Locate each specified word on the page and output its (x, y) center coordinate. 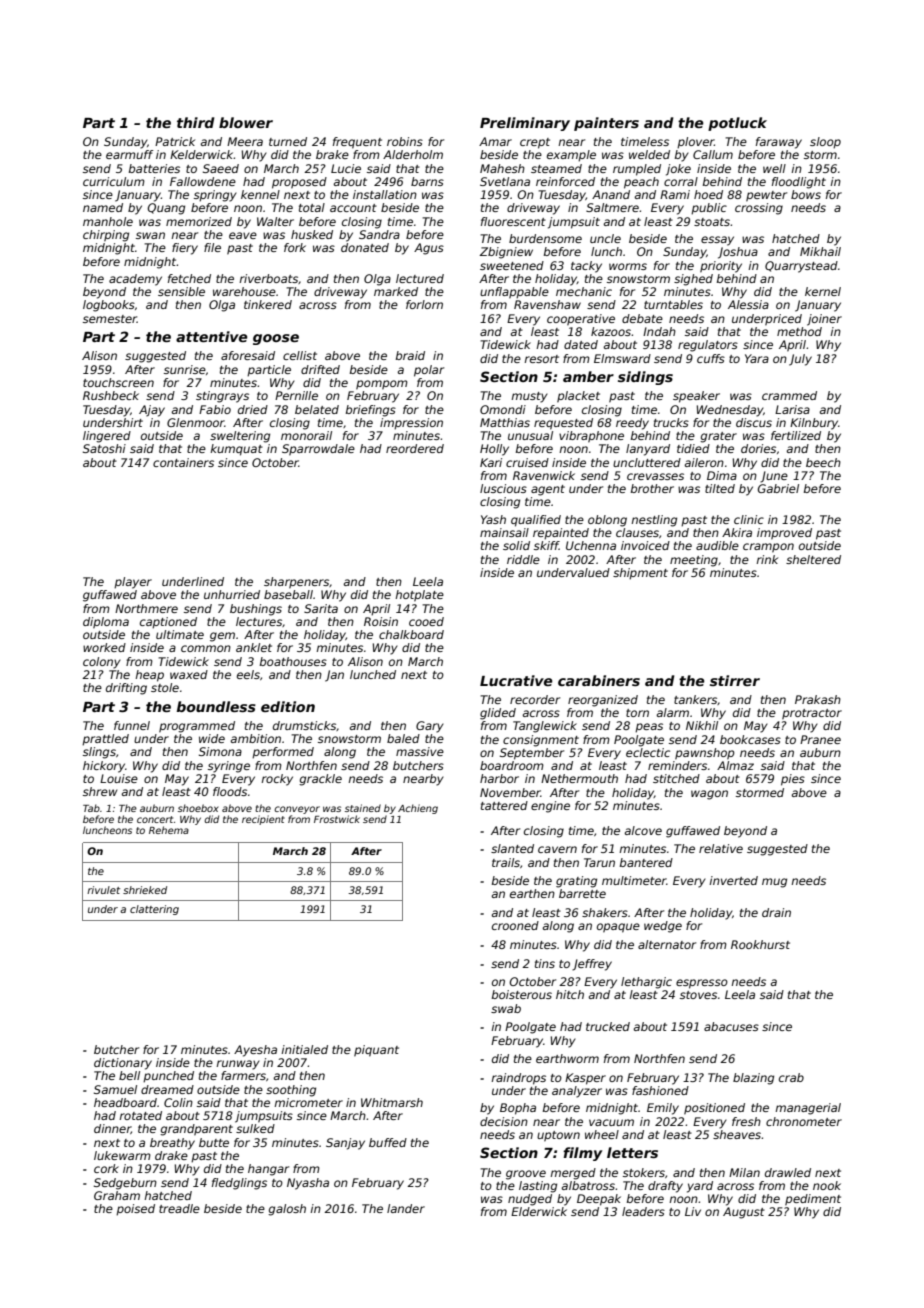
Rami (675, 194)
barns (427, 181)
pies (793, 780)
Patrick (175, 141)
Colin (178, 1102)
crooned (515, 925)
